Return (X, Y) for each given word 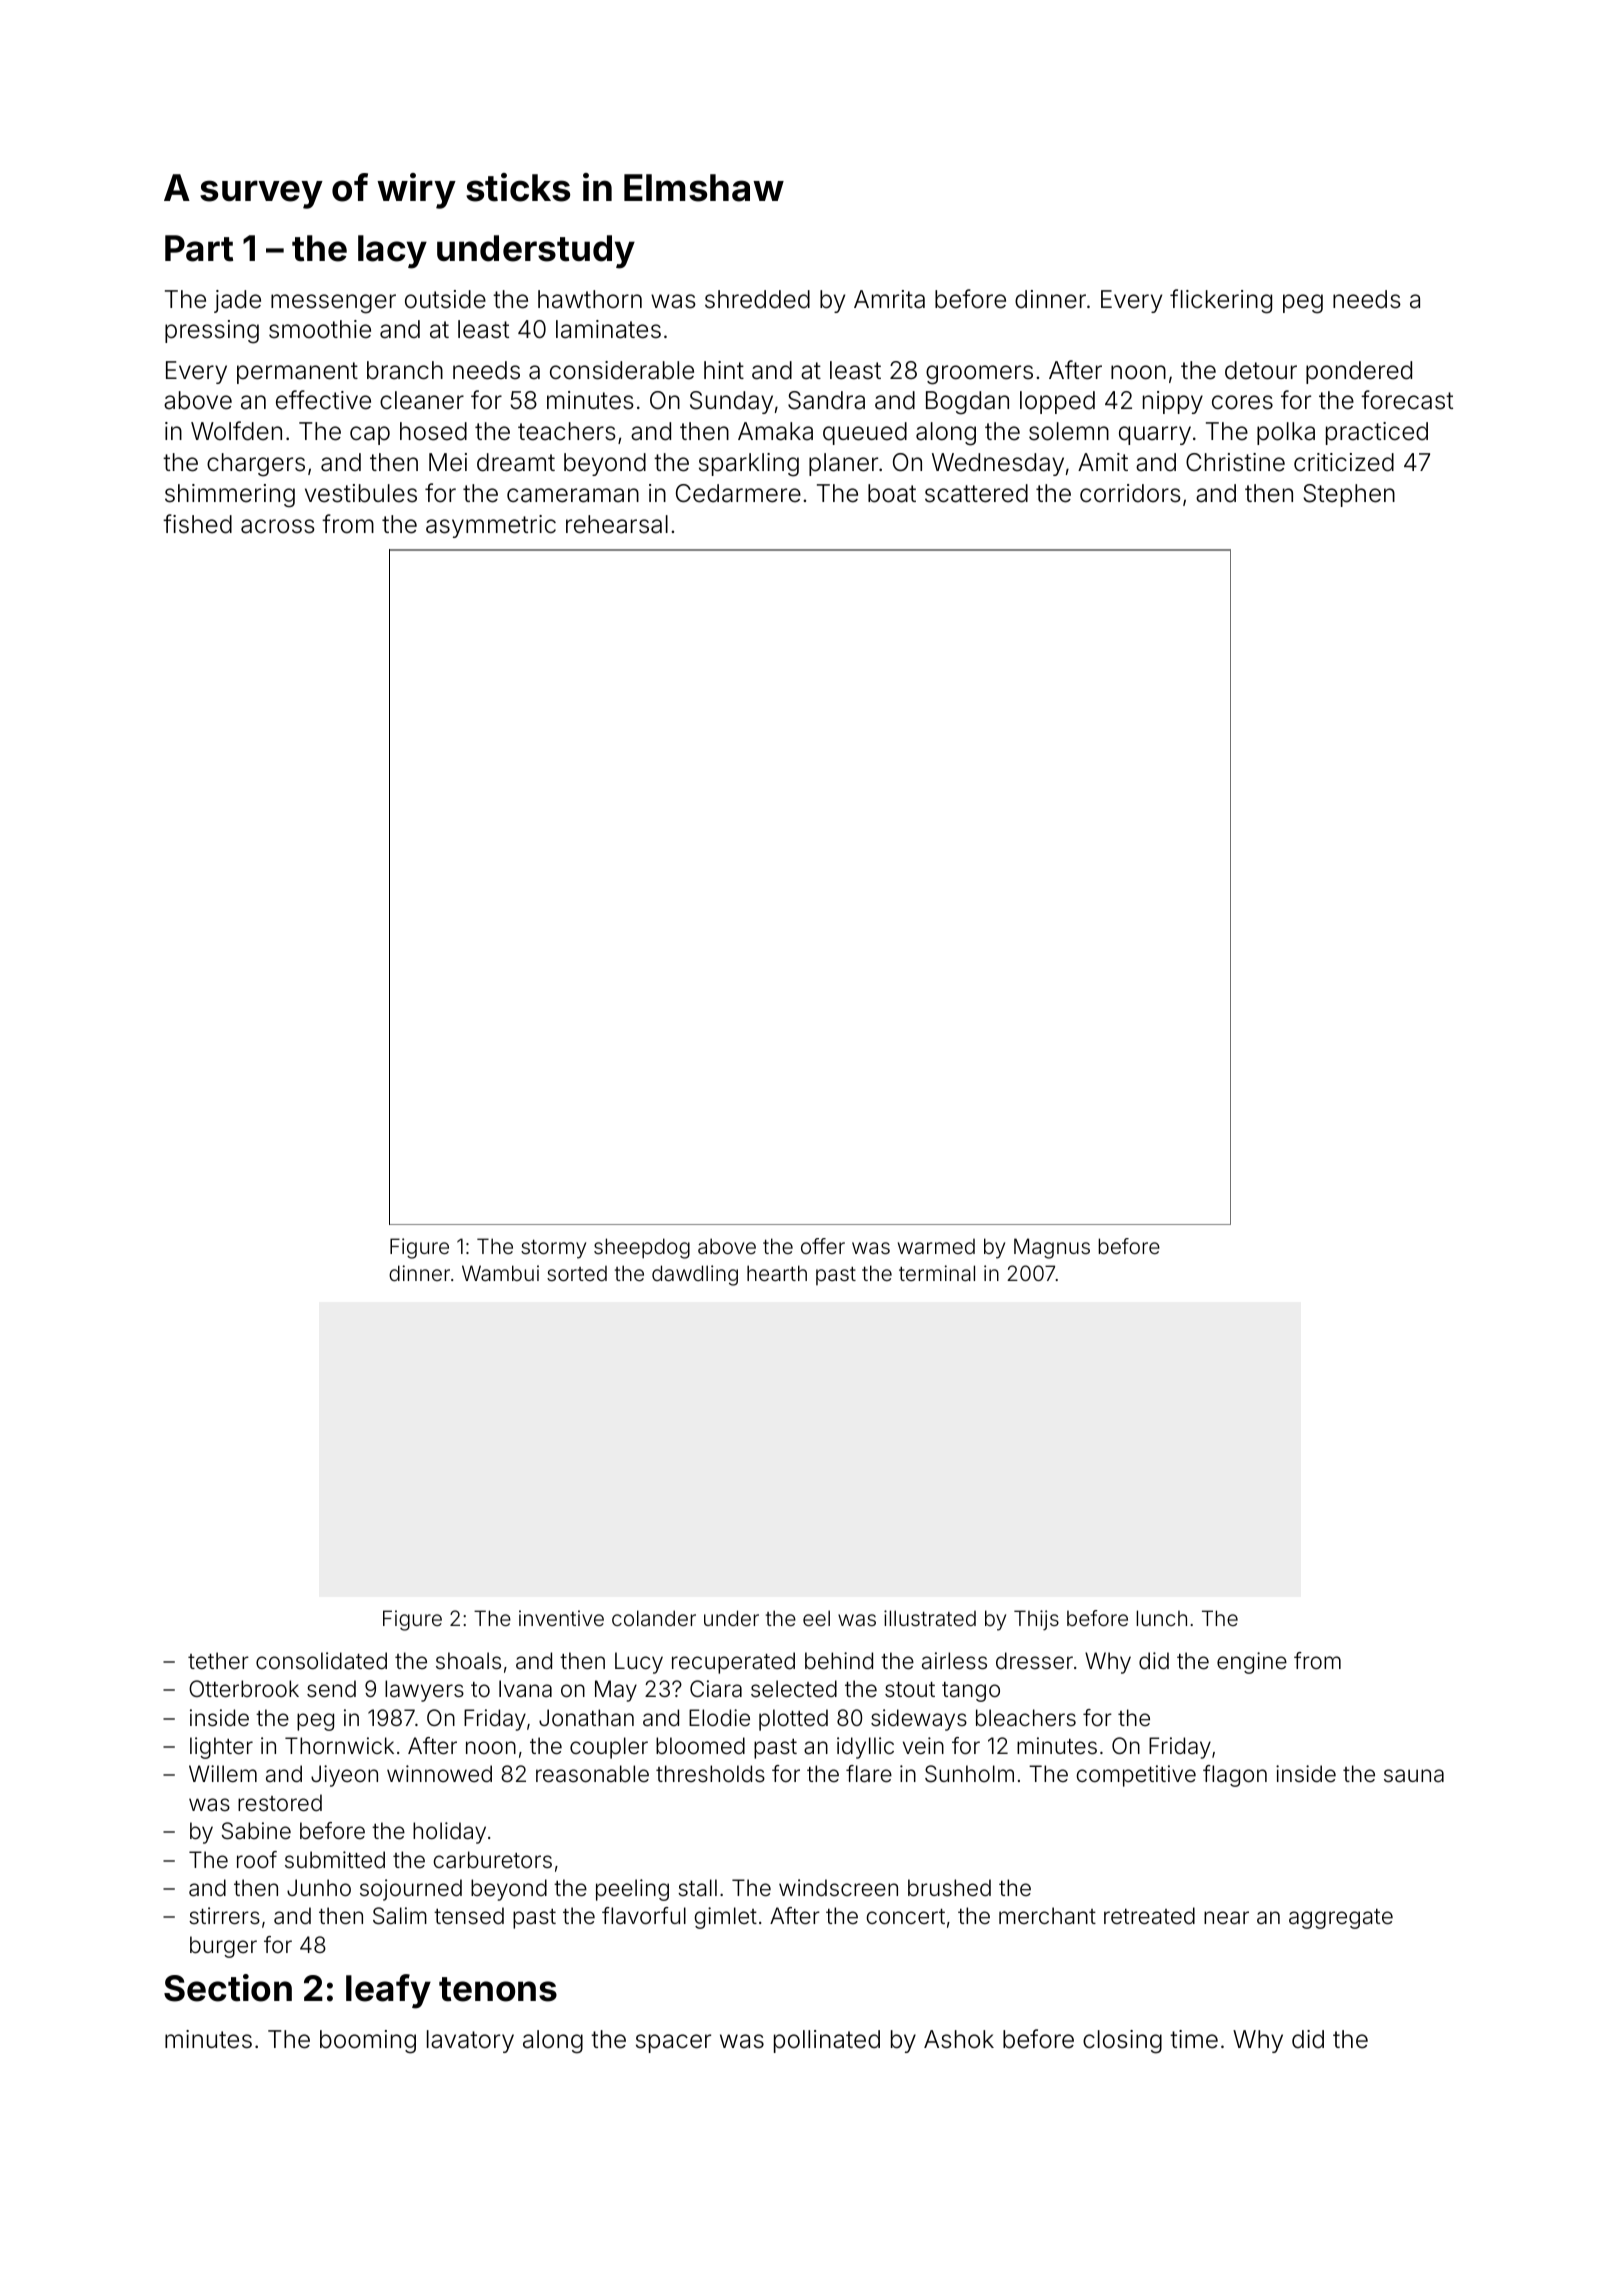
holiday (449, 1833)
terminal (937, 1273)
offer (823, 1246)
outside (445, 299)
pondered (1359, 372)
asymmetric (491, 526)
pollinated (827, 2041)
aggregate (1341, 1919)
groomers (979, 375)
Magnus (1052, 1248)
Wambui (500, 1273)
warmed (936, 1246)
